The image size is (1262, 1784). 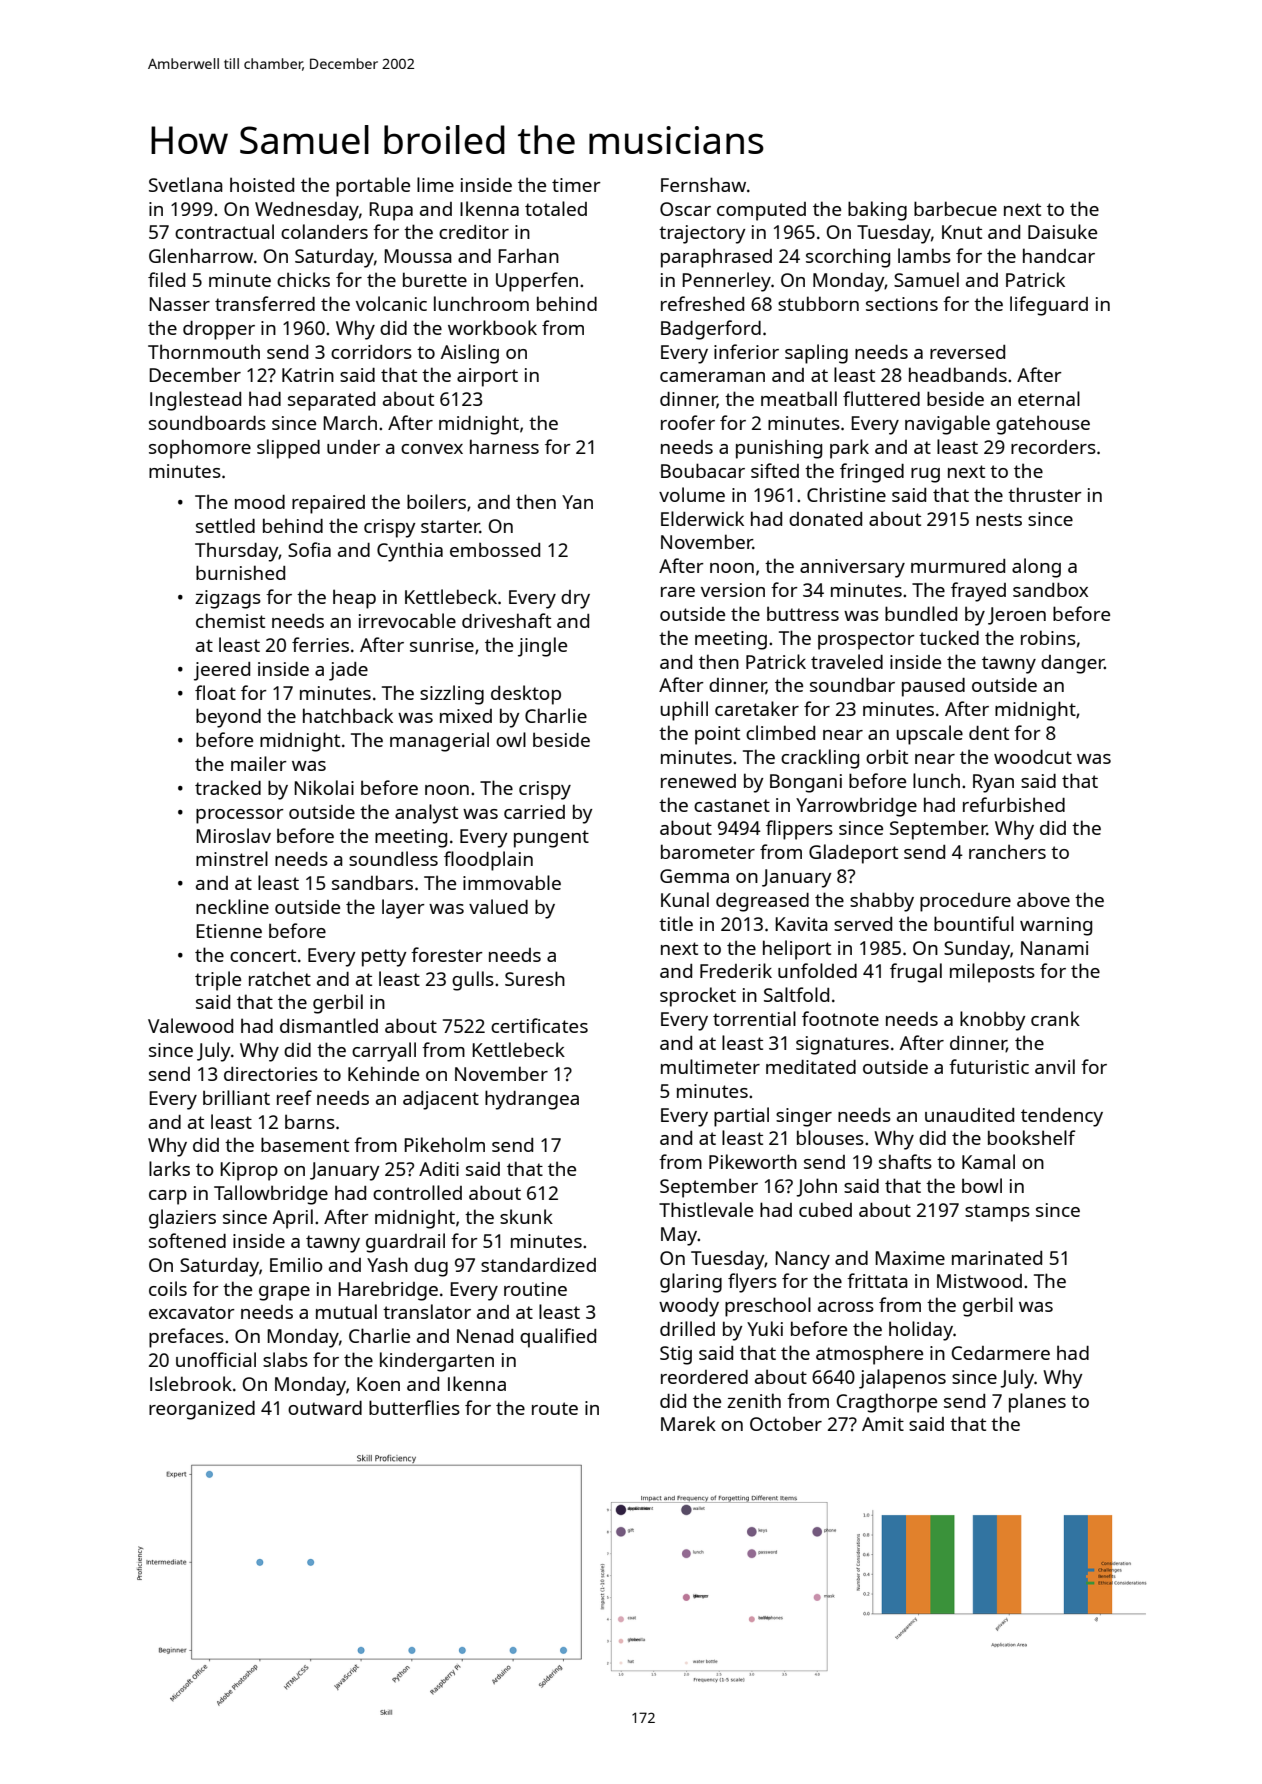 I want to click on renewed, so click(x=698, y=781).
